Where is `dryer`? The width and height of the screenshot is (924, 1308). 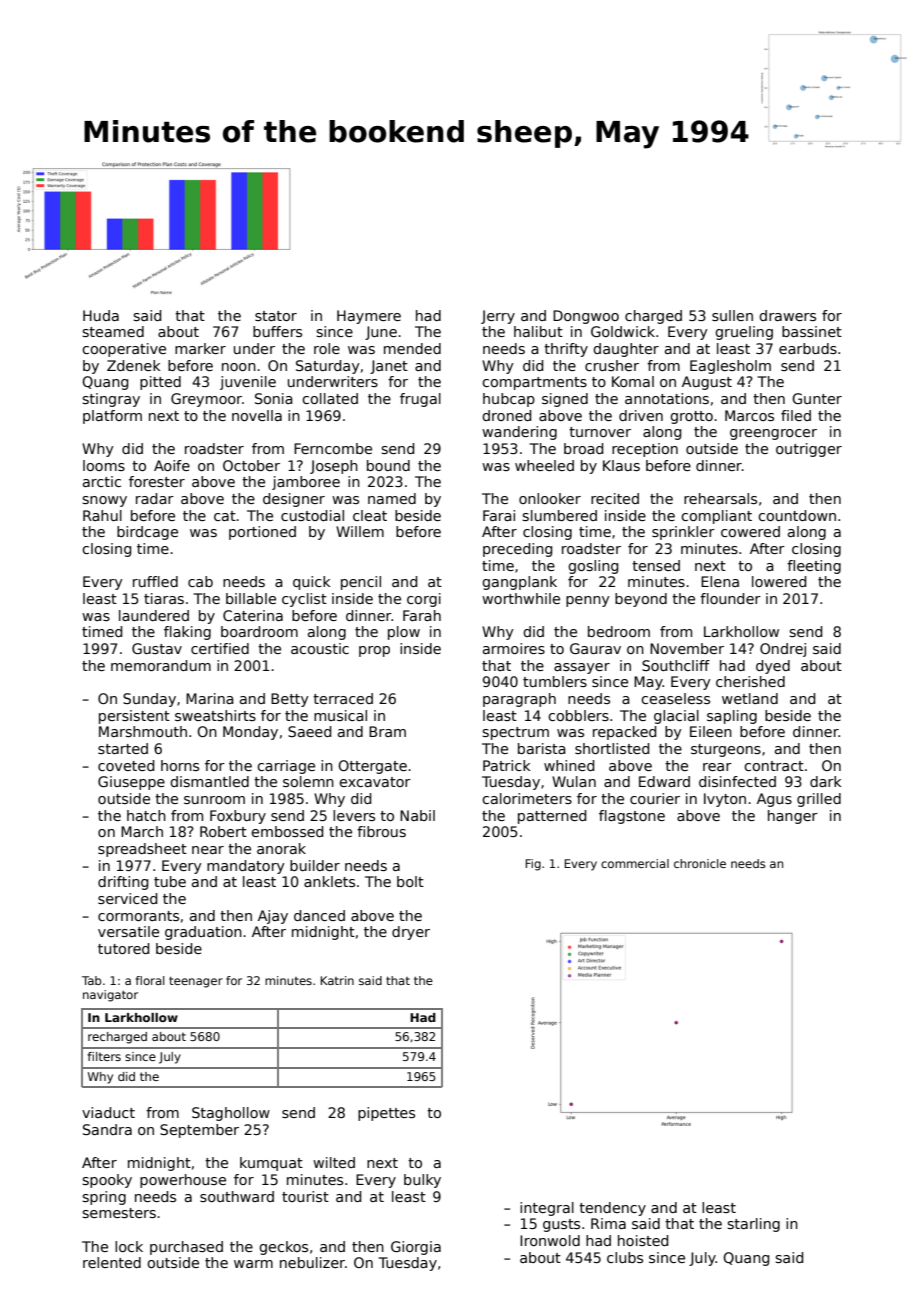 dryer is located at coordinates (411, 933).
